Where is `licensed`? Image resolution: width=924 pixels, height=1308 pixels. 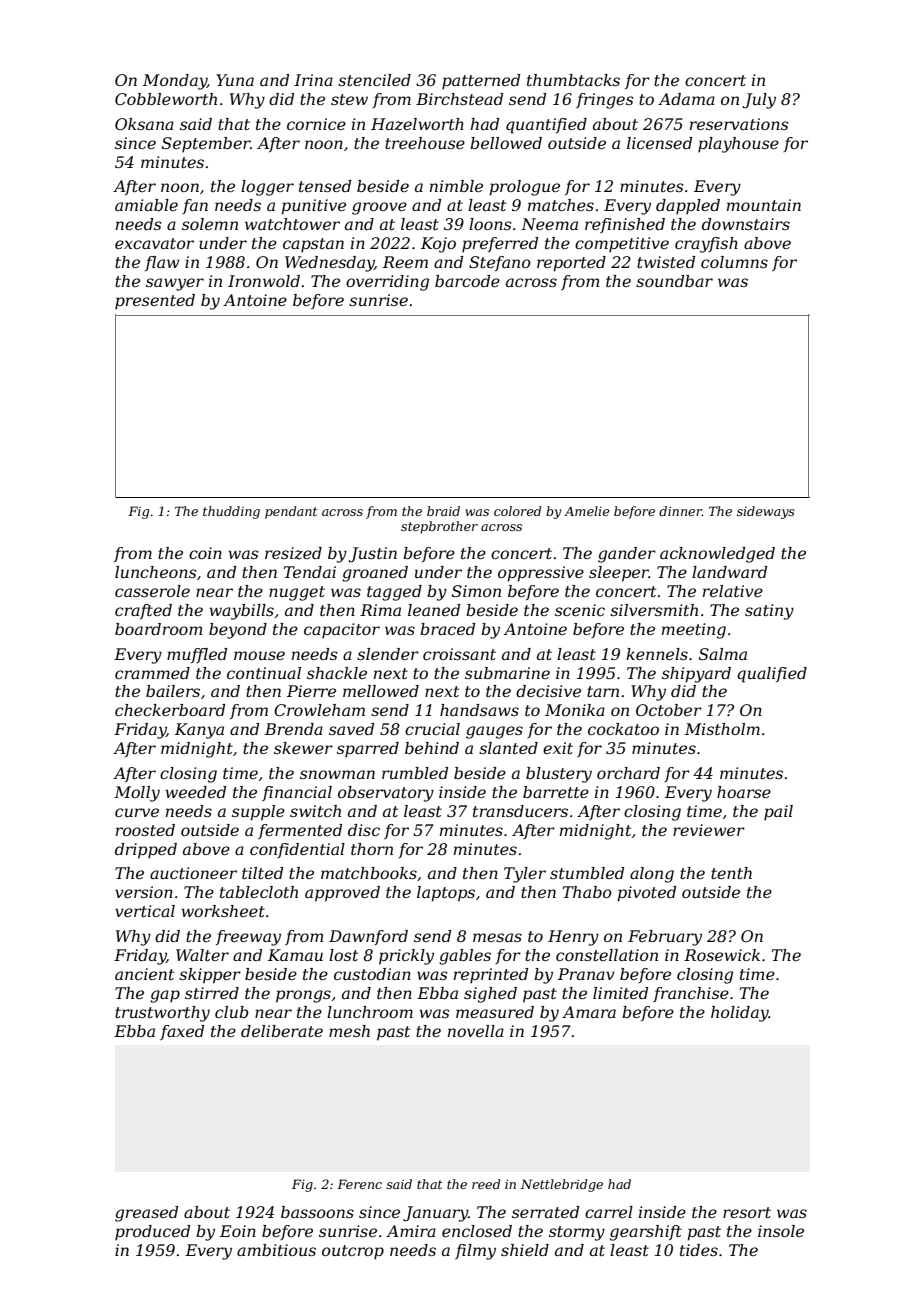
licensed is located at coordinates (659, 143).
